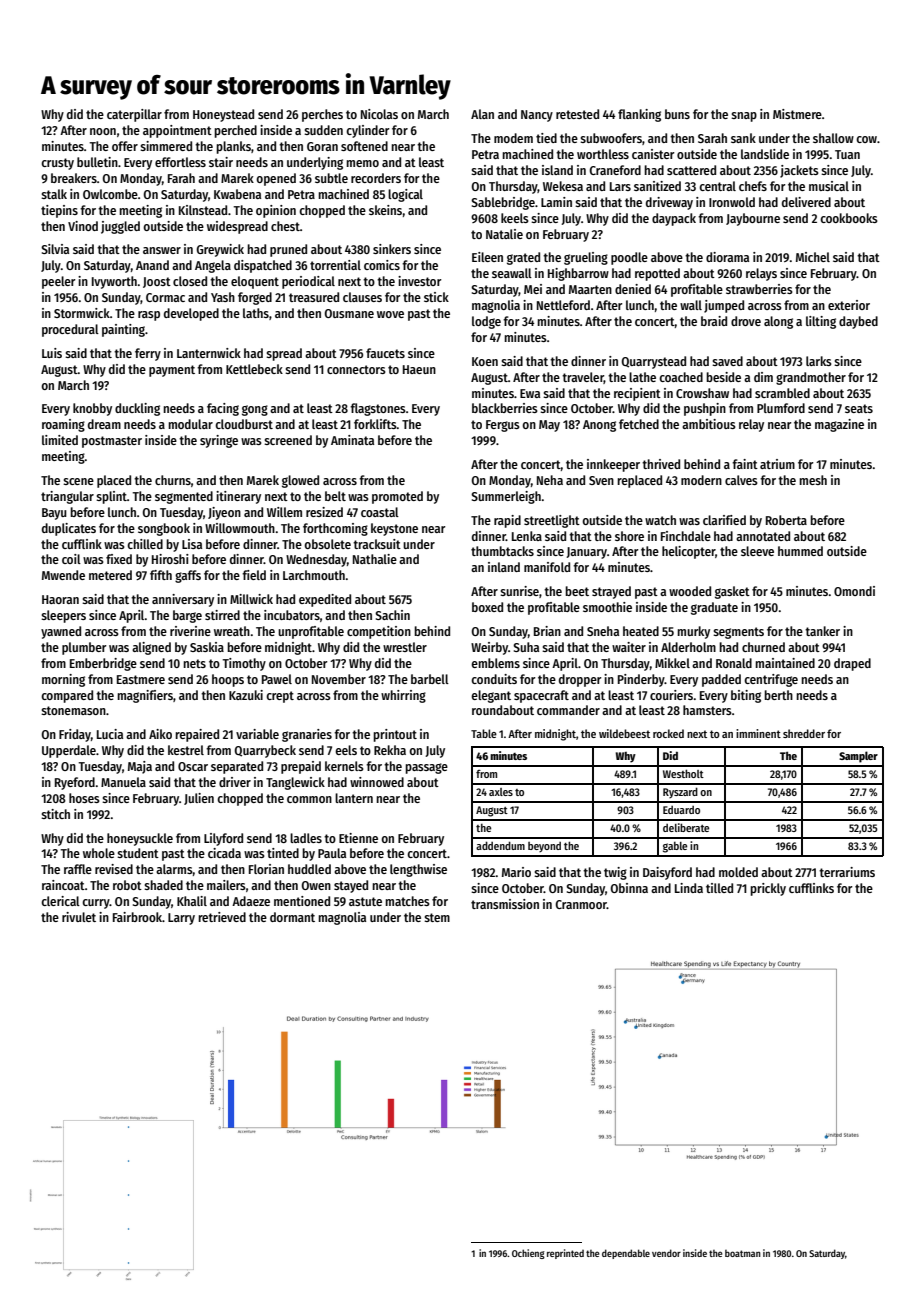  What do you see at coordinates (181, 919) in the document?
I see `Larry` at bounding box center [181, 919].
